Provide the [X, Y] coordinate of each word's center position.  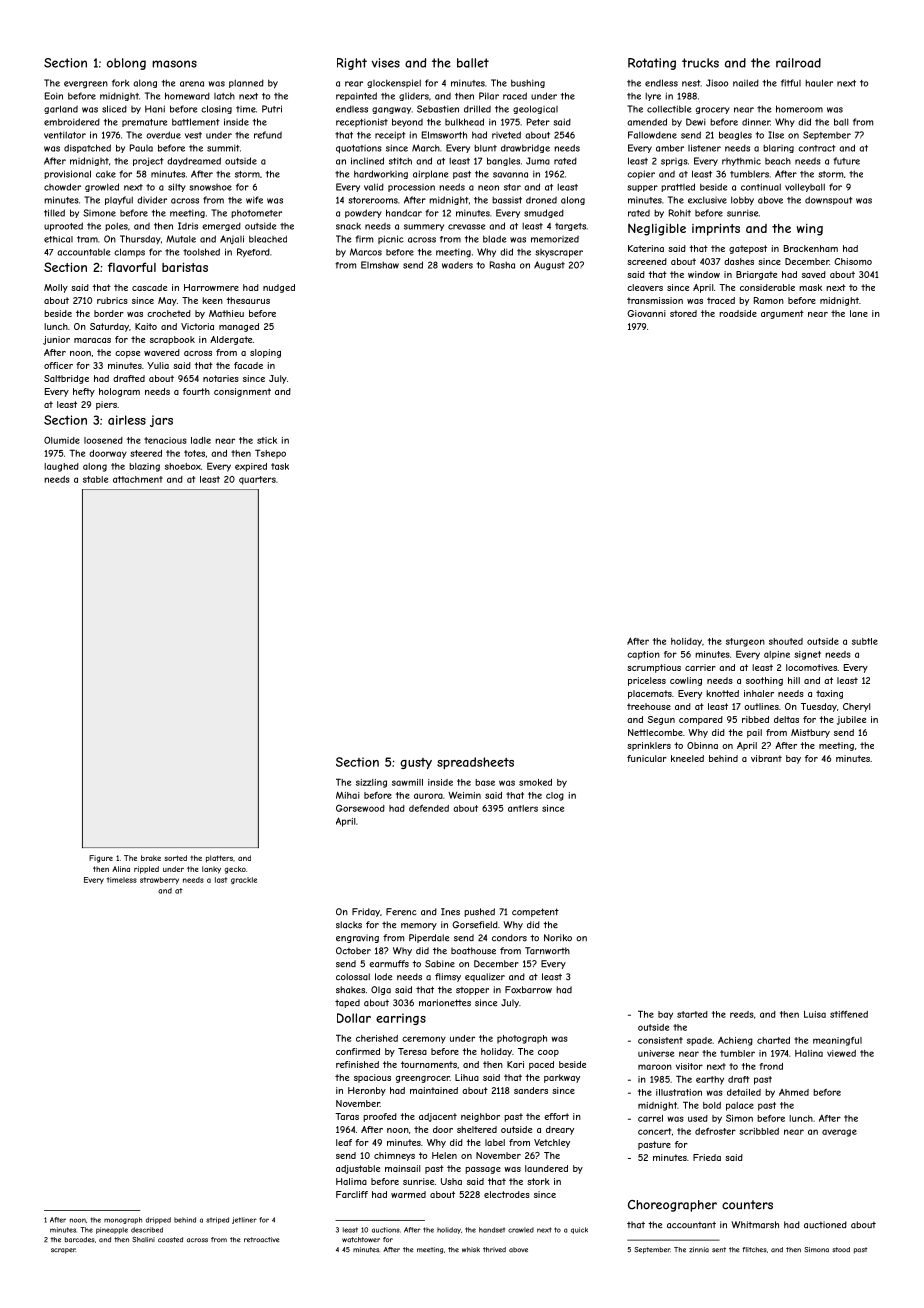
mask [810, 287]
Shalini [143, 1240]
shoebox [183, 466]
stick [267, 440]
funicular [647, 758]
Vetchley [552, 1143]
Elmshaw [380, 265]
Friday [366, 912]
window [704, 274]
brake [151, 858]
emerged [221, 226]
